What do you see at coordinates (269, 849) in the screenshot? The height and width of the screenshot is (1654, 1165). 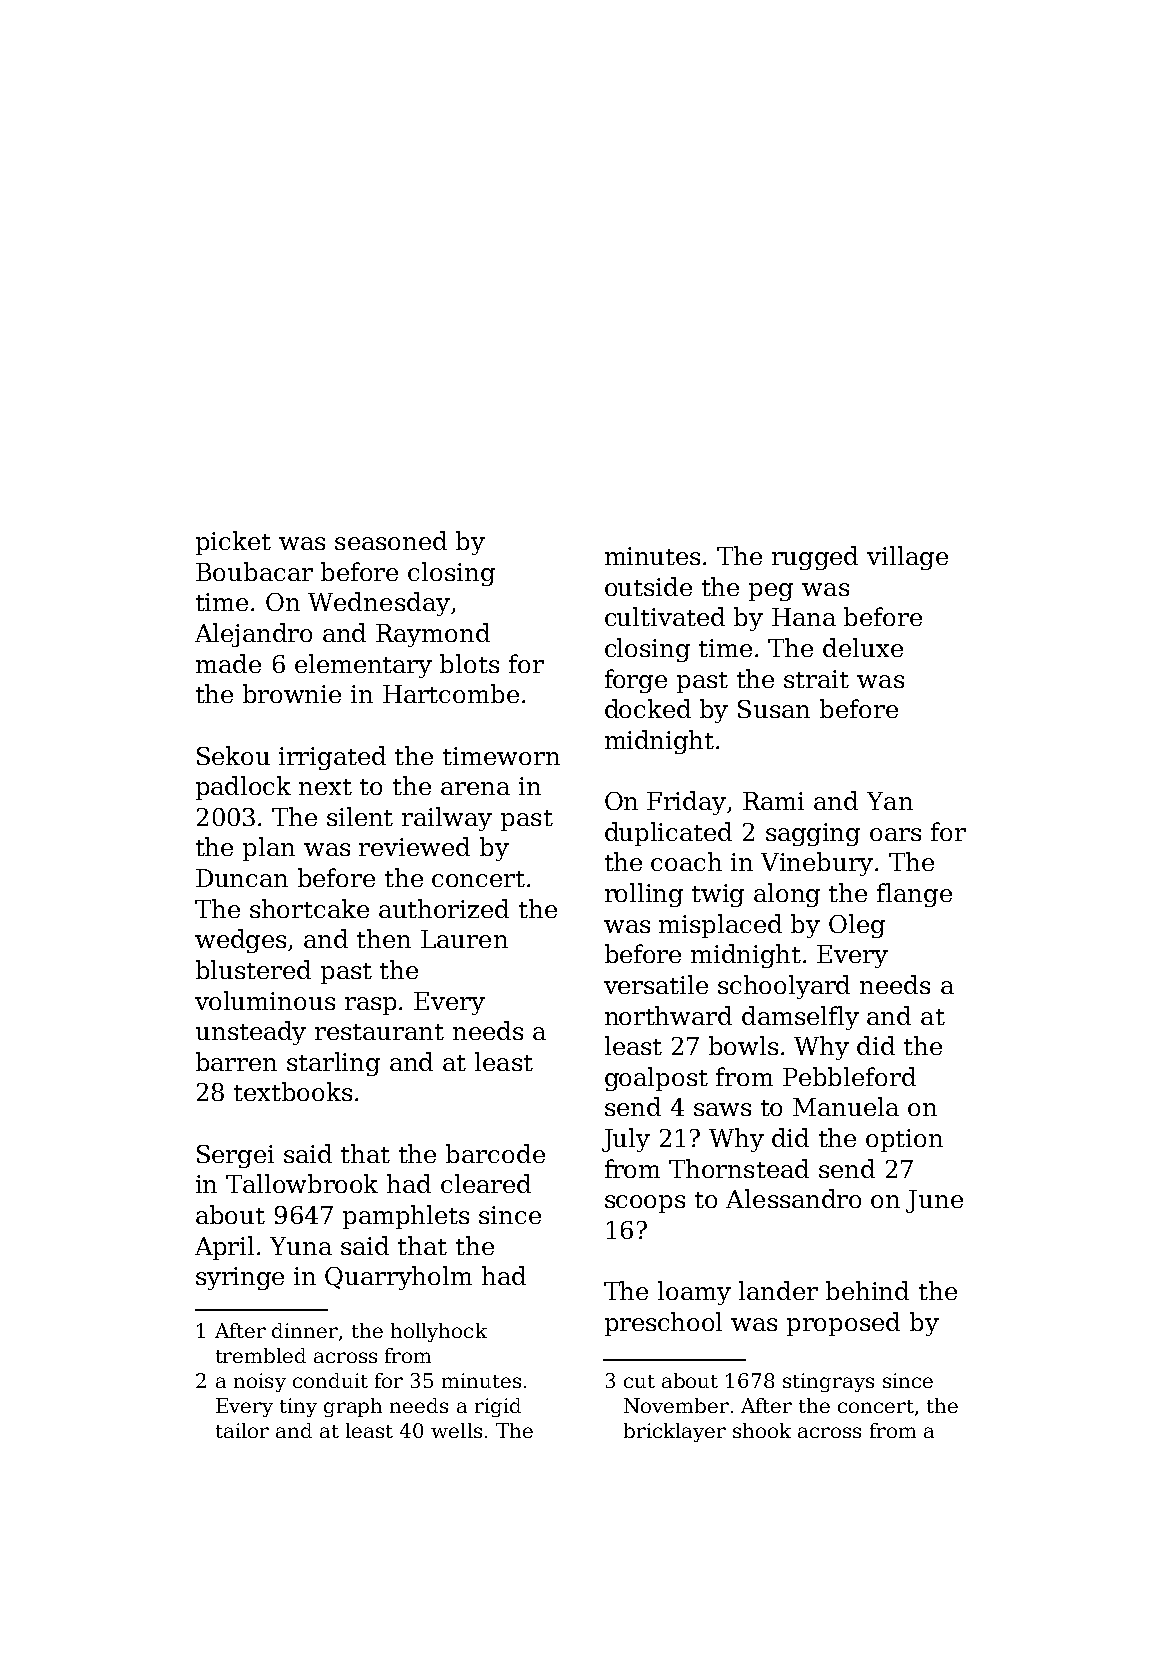 I see `plan` at bounding box center [269, 849].
